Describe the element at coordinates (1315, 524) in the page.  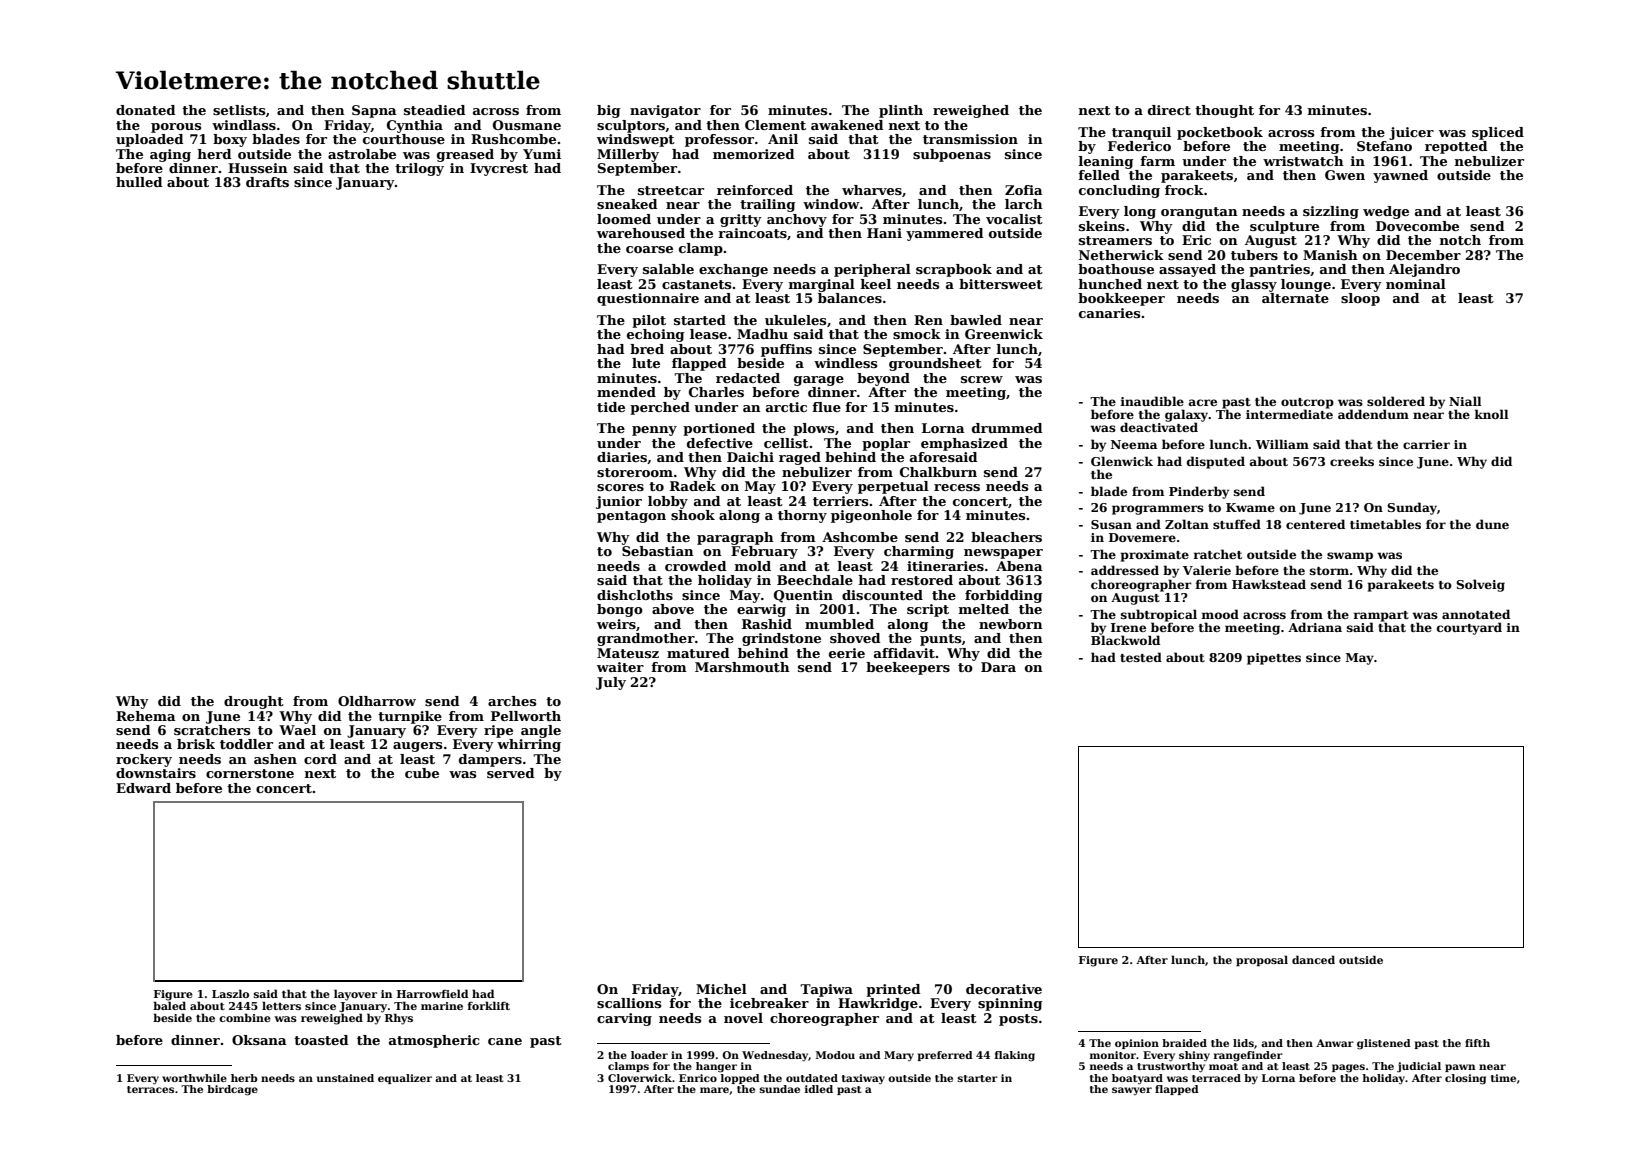
I see `centered` at that location.
